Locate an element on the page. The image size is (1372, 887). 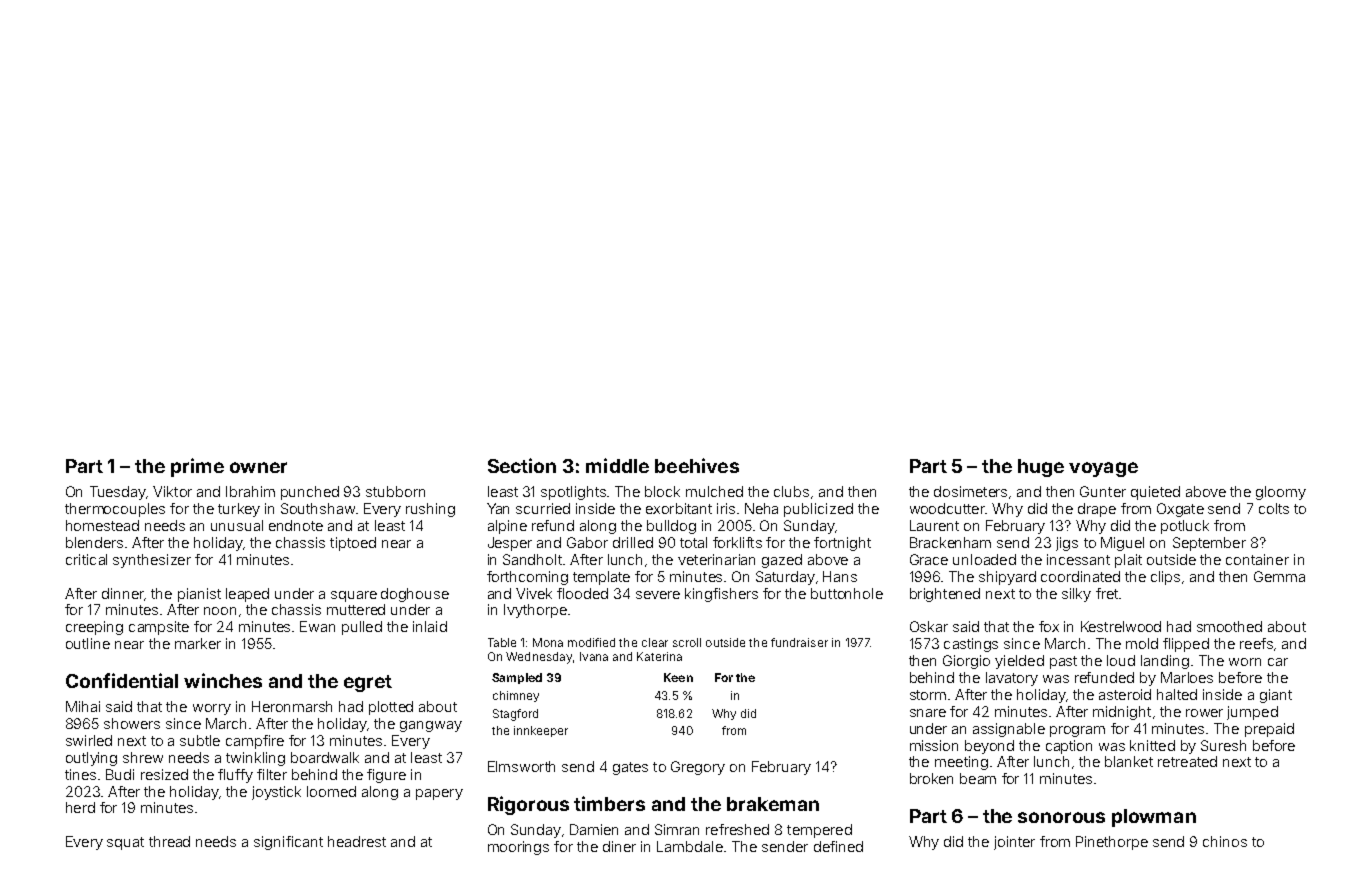
jigs is located at coordinates (1067, 544).
